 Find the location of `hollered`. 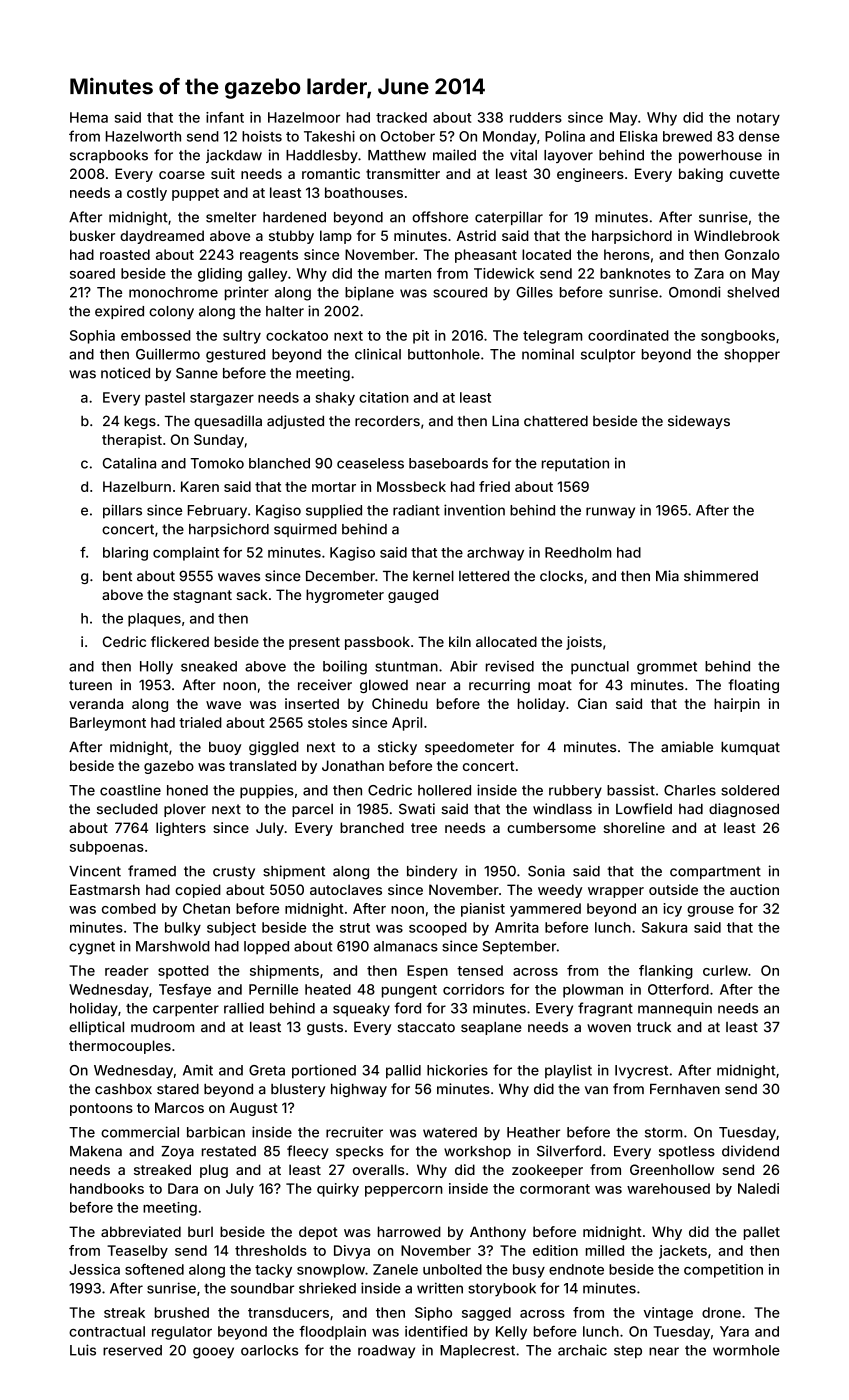

hollered is located at coordinates (444, 790).
